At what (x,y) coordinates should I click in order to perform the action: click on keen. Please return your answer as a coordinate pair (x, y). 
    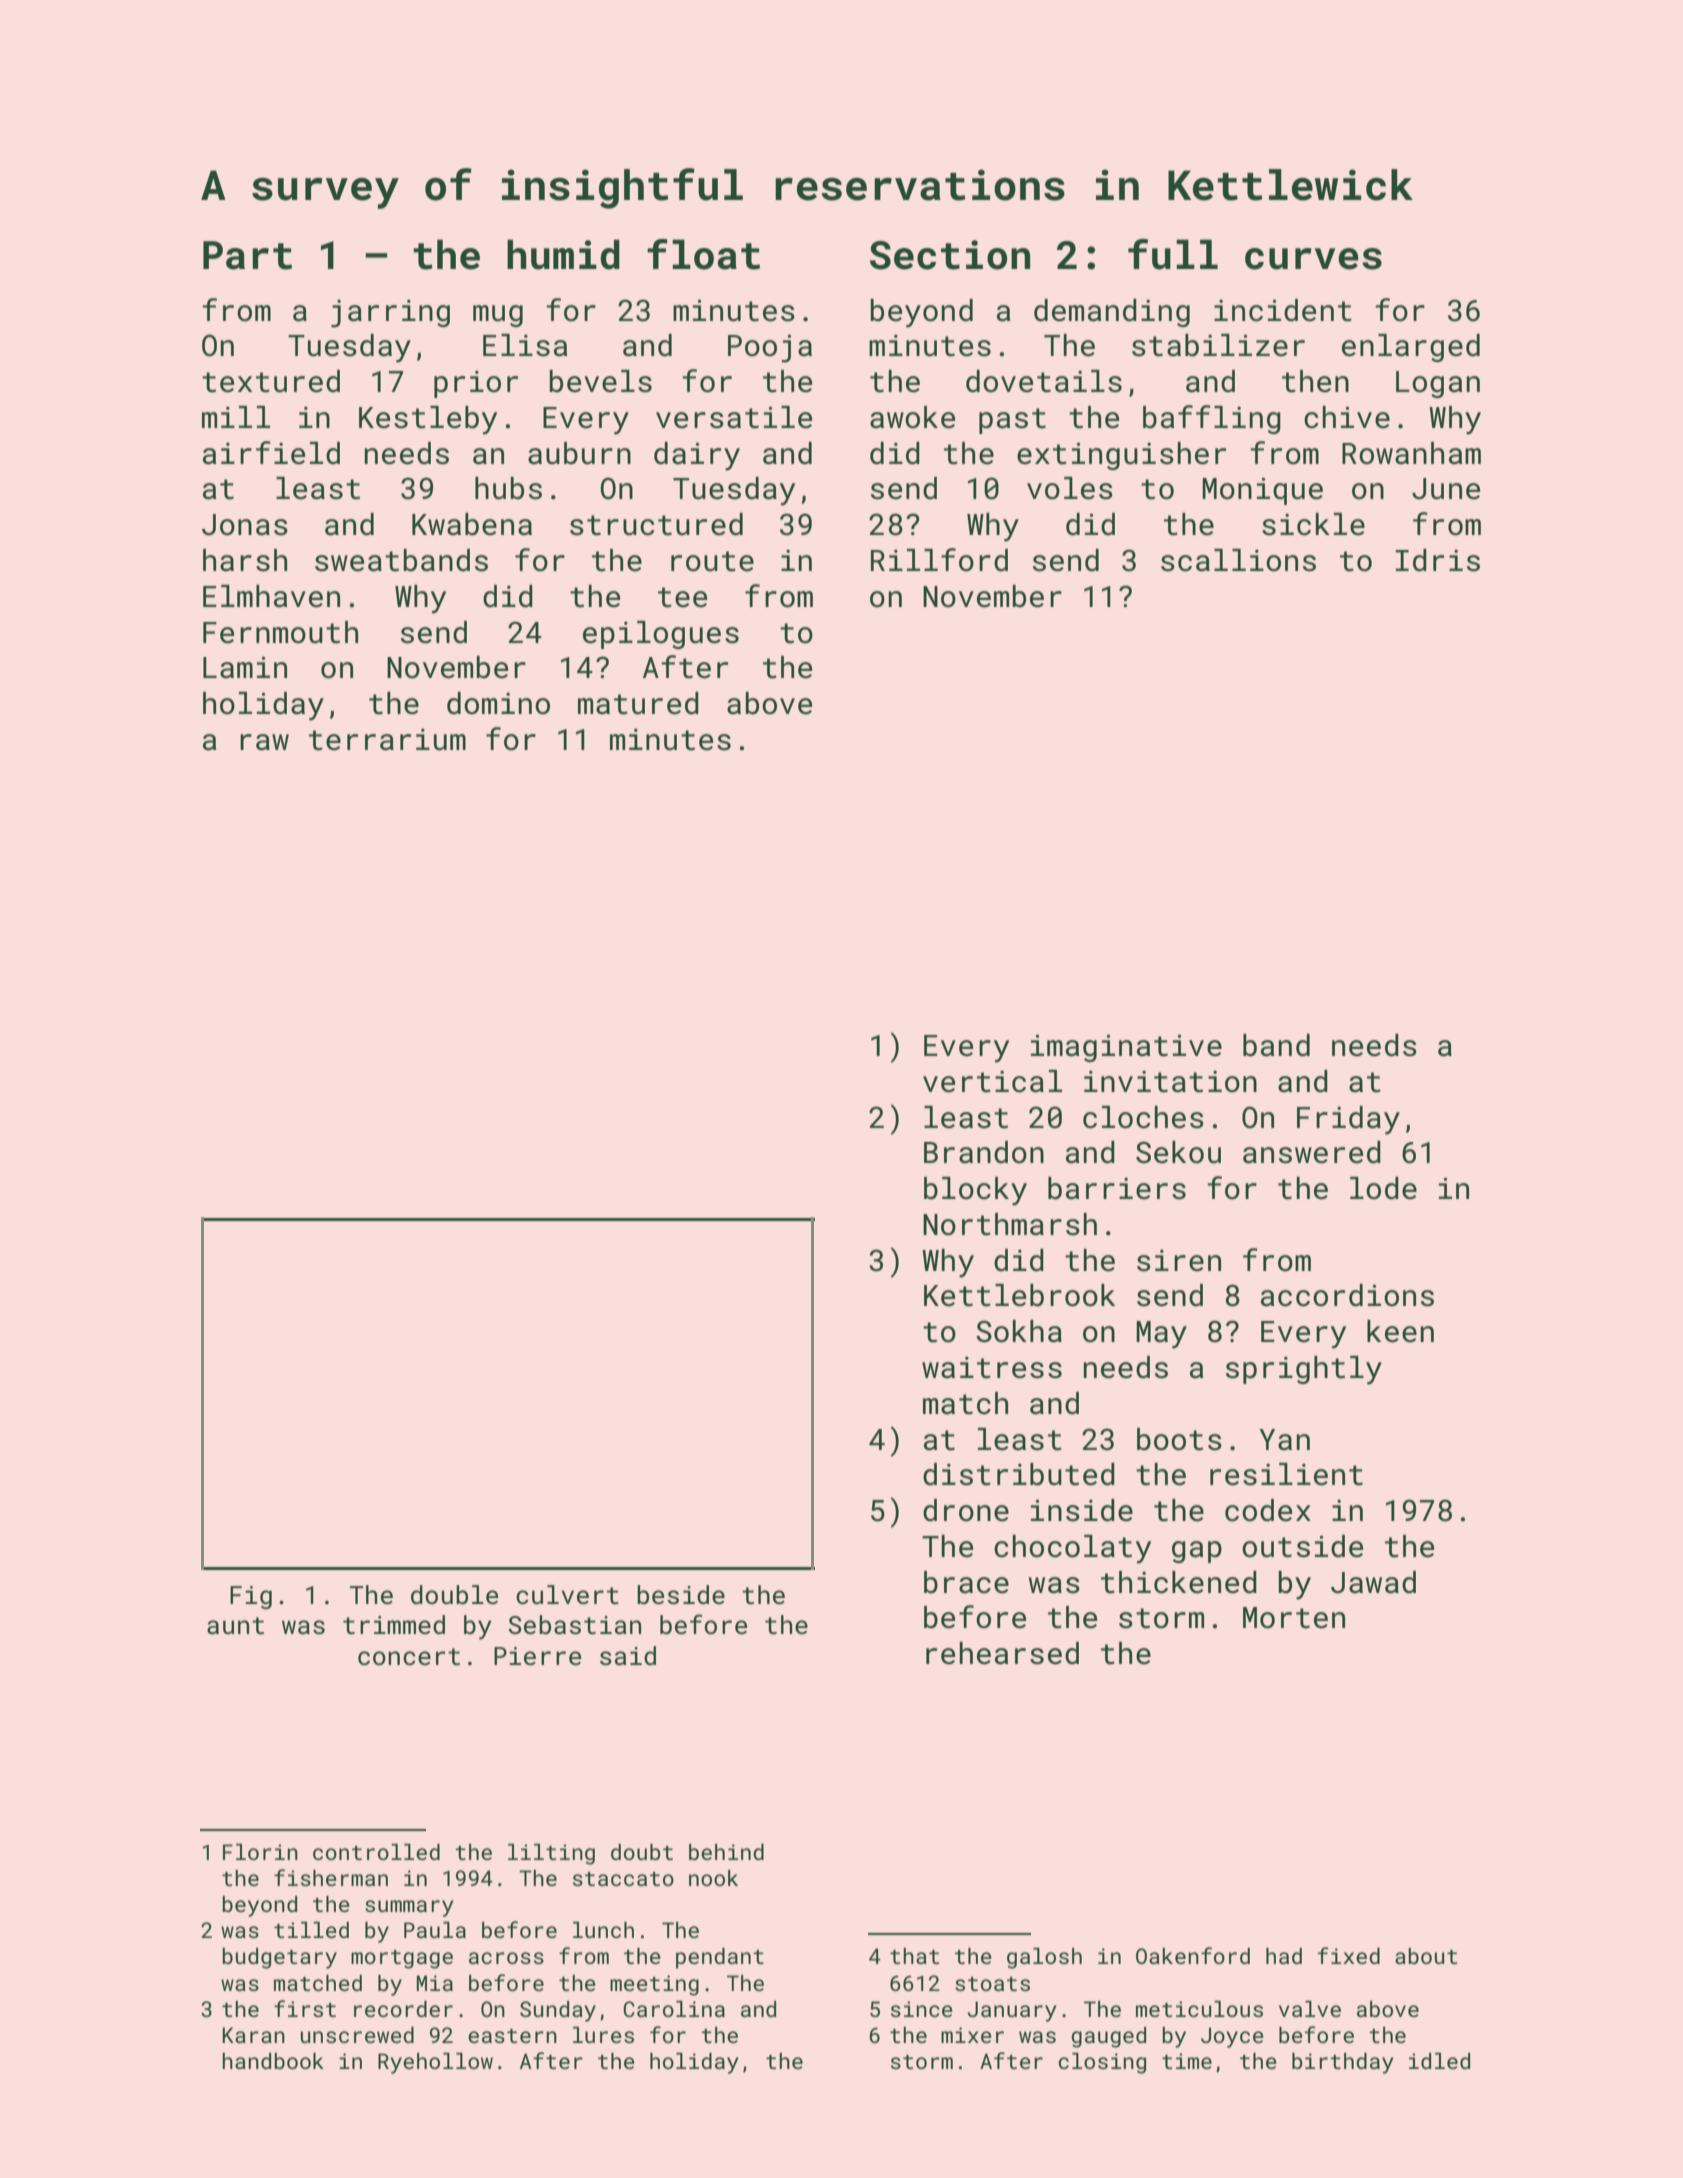
    Looking at the image, I should click on (1400, 1331).
